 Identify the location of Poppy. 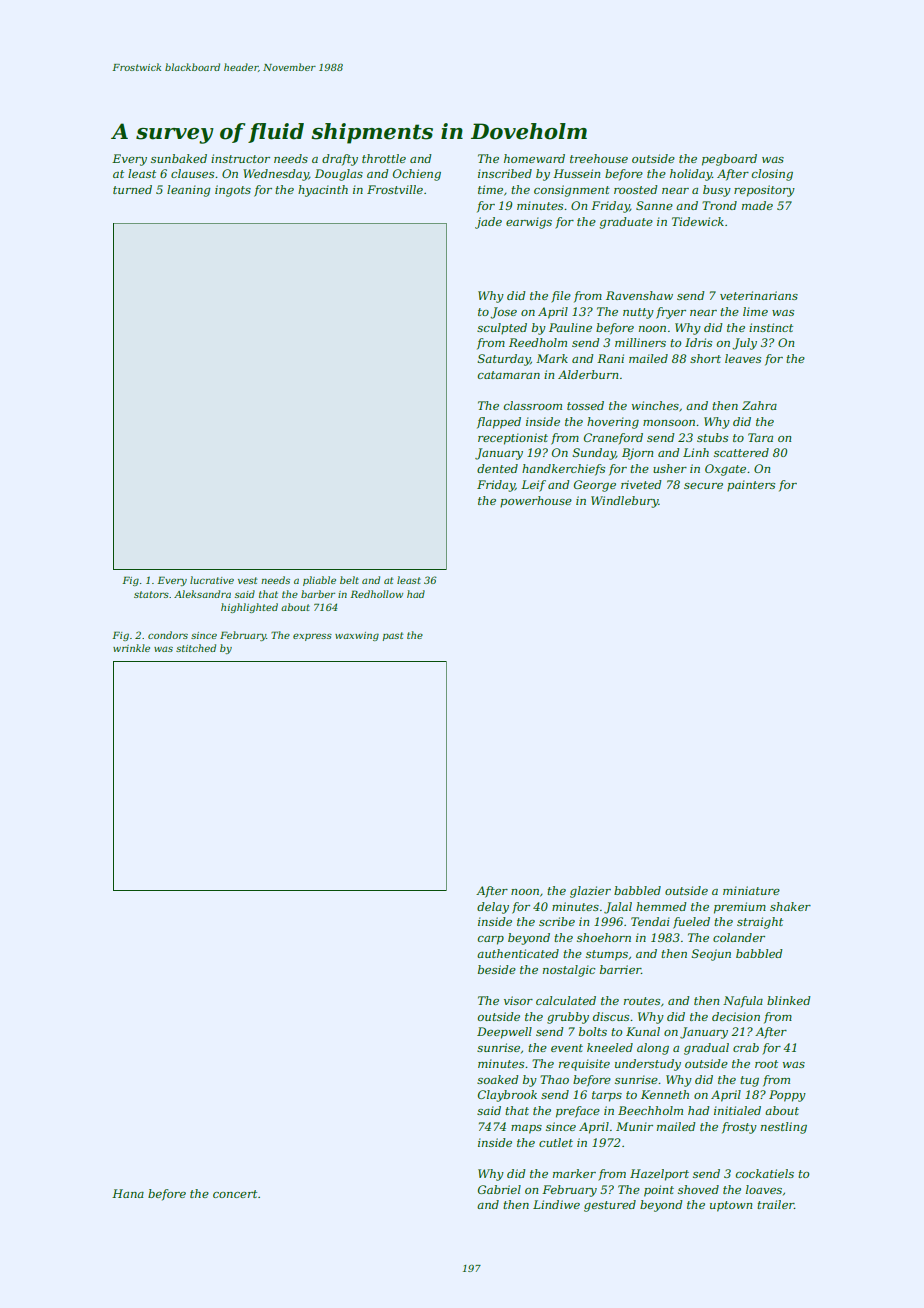
(787, 1096).
